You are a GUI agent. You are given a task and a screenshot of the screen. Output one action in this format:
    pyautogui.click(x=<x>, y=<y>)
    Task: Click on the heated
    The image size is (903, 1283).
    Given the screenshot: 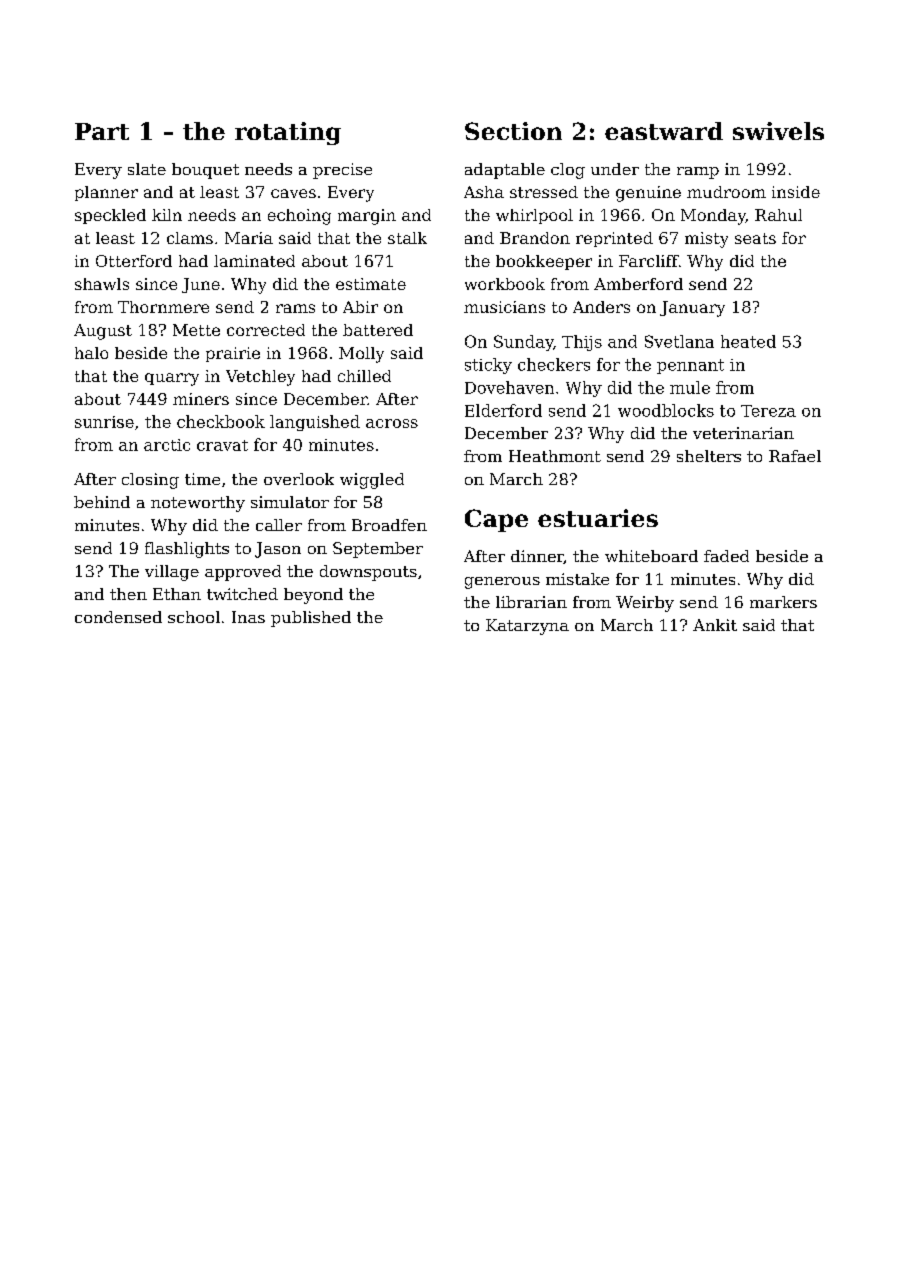 What is the action you would take?
    pyautogui.click(x=748, y=341)
